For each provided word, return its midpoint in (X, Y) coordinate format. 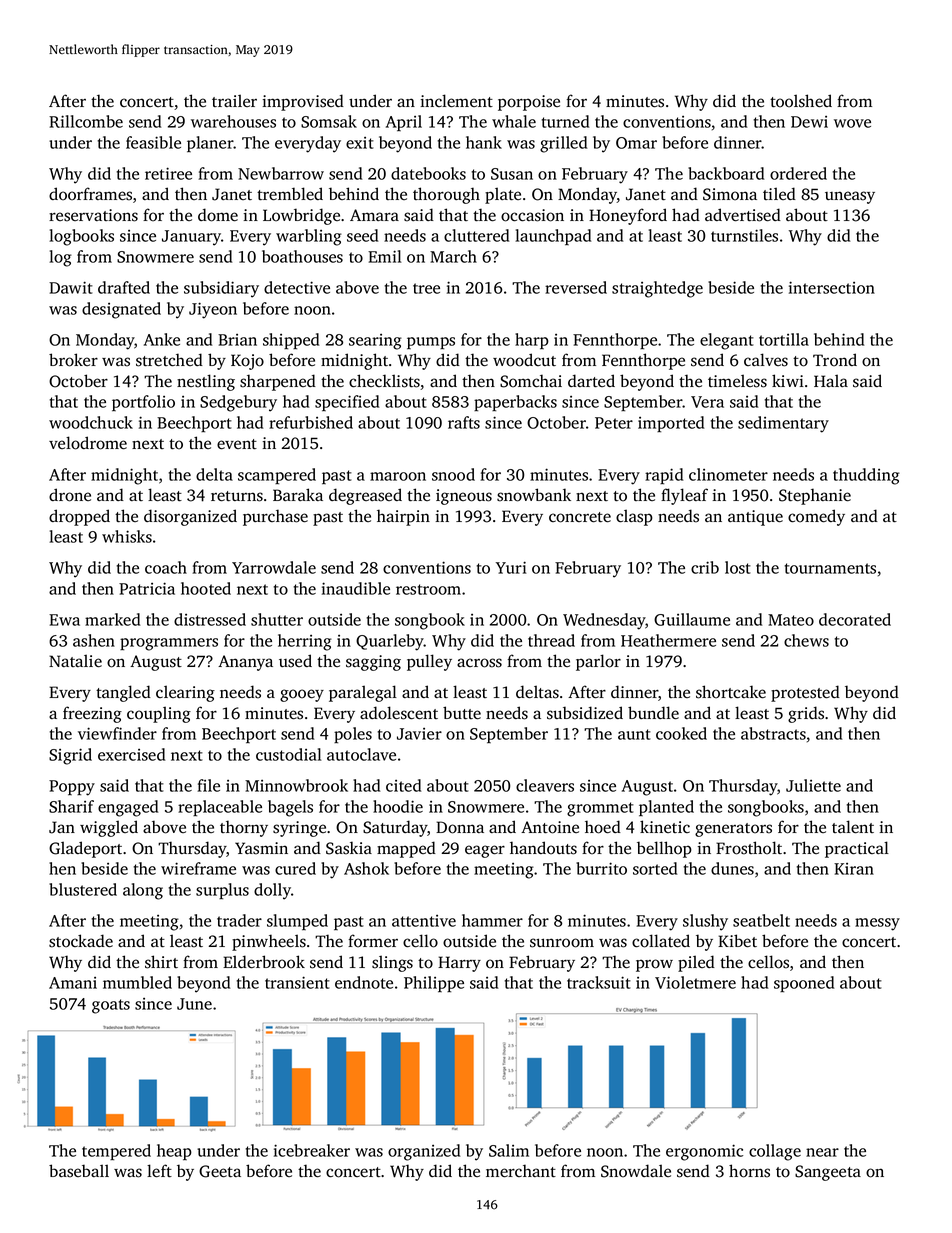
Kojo (247, 362)
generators (733, 830)
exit (360, 143)
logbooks (81, 237)
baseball (79, 1171)
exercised (131, 754)
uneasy (850, 197)
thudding (866, 476)
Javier (419, 734)
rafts (464, 422)
